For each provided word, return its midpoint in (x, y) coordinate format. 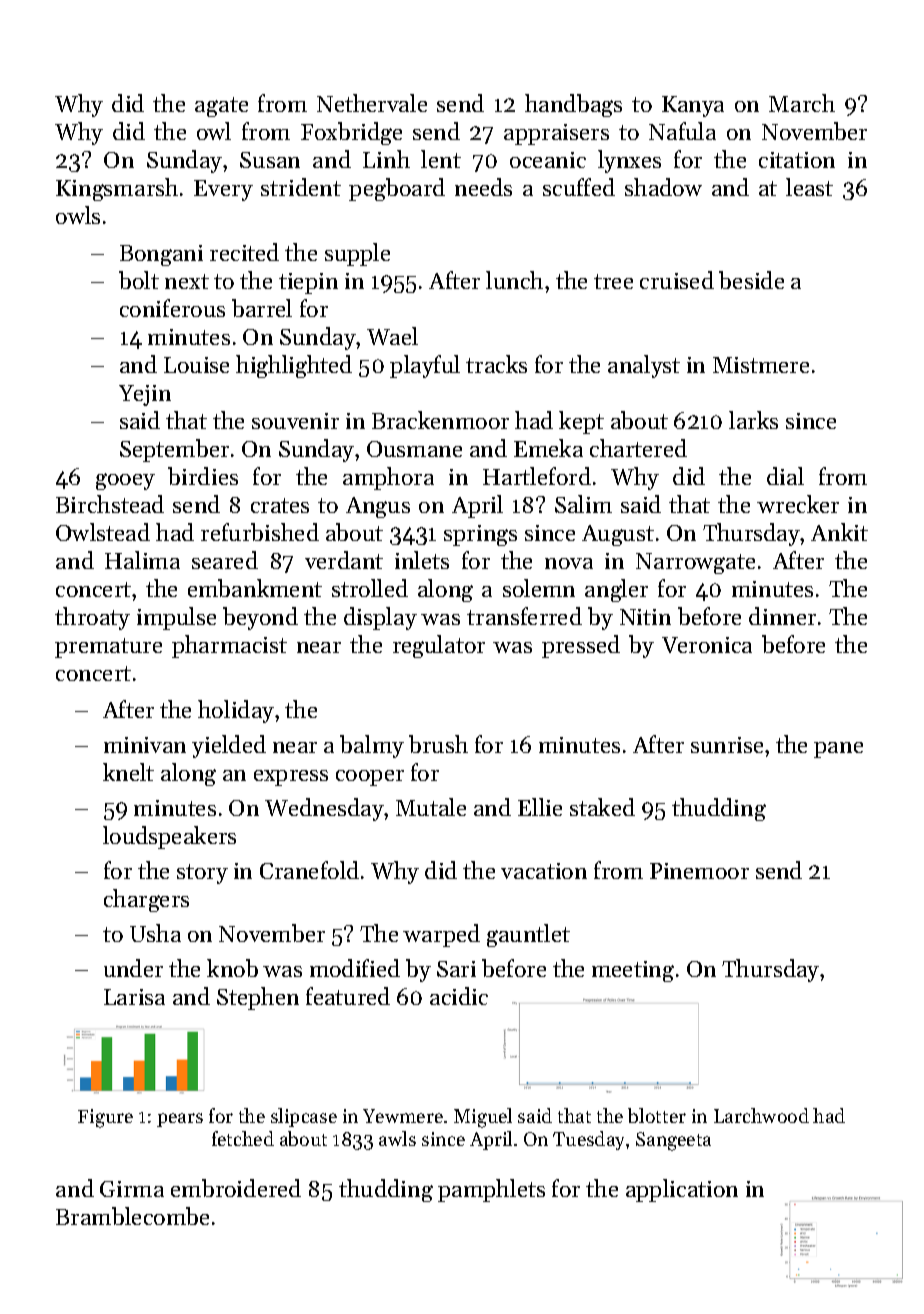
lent (441, 159)
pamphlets (491, 1190)
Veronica (707, 645)
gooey (125, 481)
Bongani (161, 255)
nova (569, 563)
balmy (372, 746)
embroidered (236, 1188)
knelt (128, 772)
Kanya (693, 106)
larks (753, 420)
